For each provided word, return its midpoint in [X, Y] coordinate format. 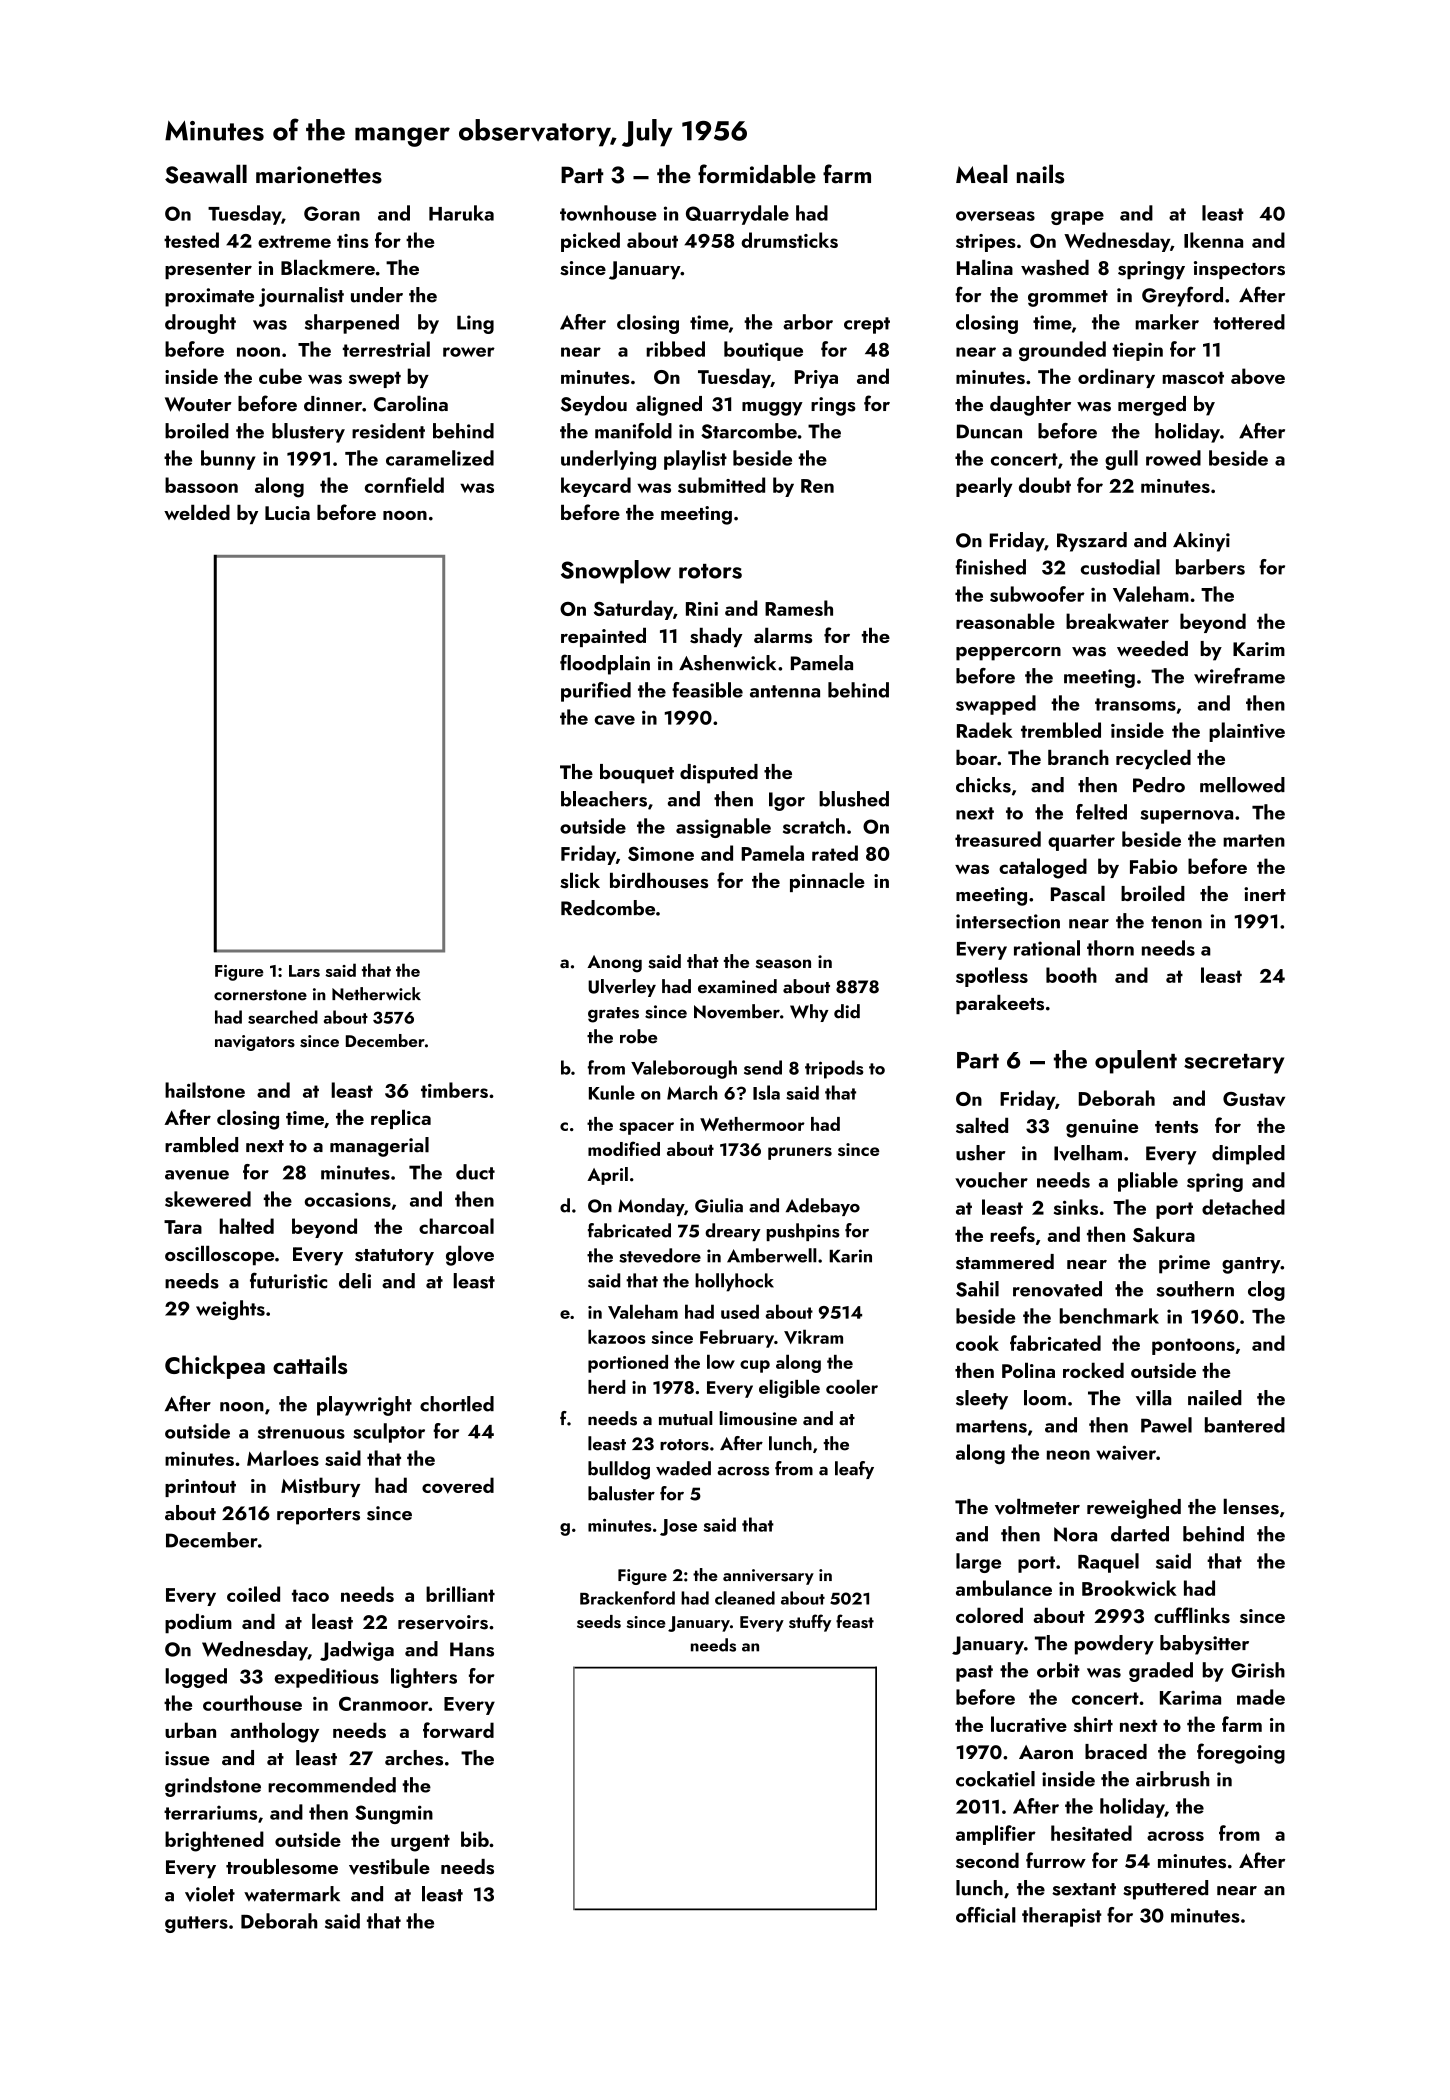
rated [835, 853]
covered [458, 1485]
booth [1071, 975]
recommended [332, 1785]
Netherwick [376, 994]
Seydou [594, 406]
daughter [1030, 406]
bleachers [604, 799]
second [987, 1861]
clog [1266, 1291]
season [783, 964]
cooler [852, 1386]
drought [200, 324]
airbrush [1173, 1779]
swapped [996, 705]
